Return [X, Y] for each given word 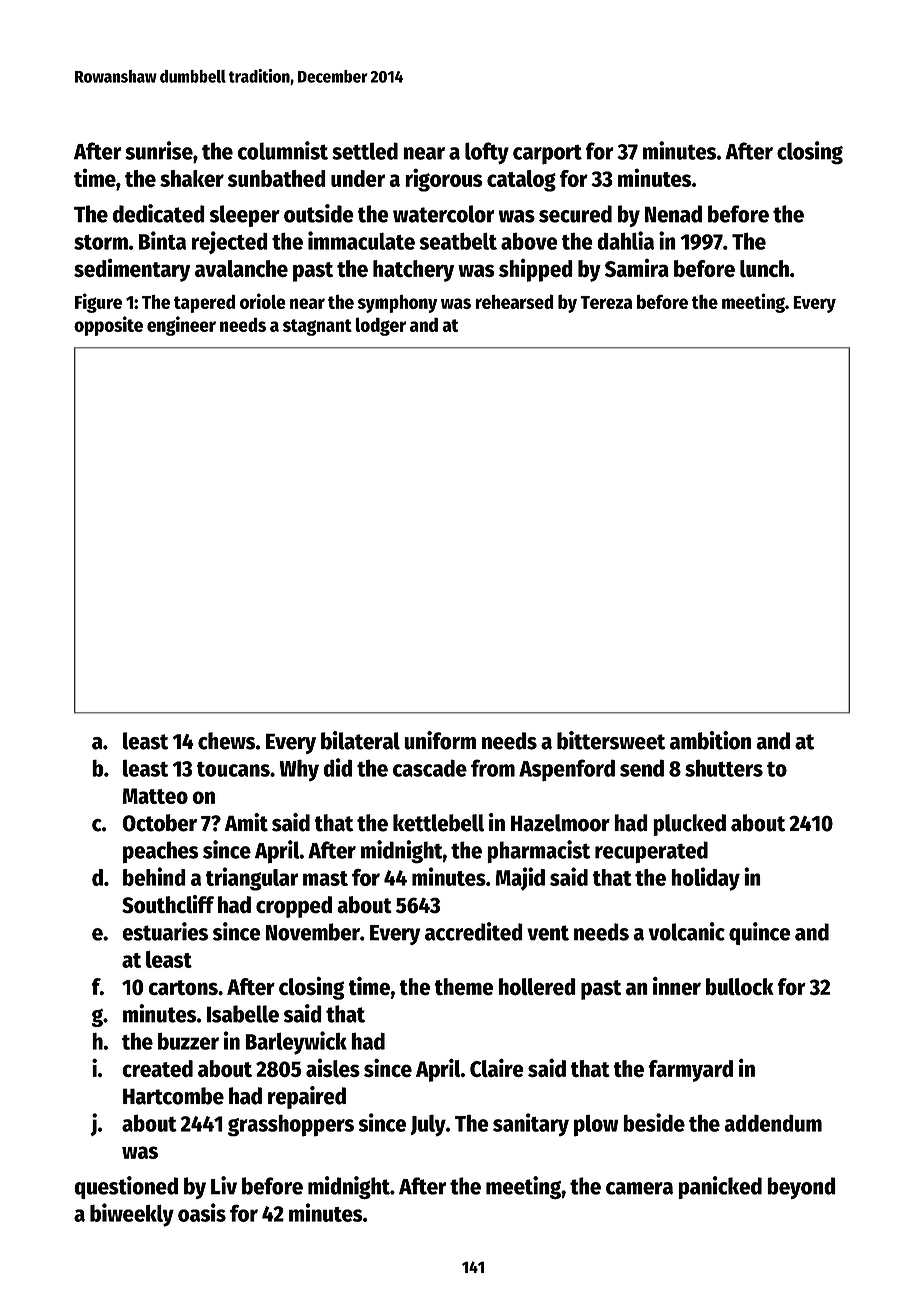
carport [547, 154]
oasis [202, 1212]
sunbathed [277, 178]
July [428, 1125]
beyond [801, 1188]
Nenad [673, 214]
